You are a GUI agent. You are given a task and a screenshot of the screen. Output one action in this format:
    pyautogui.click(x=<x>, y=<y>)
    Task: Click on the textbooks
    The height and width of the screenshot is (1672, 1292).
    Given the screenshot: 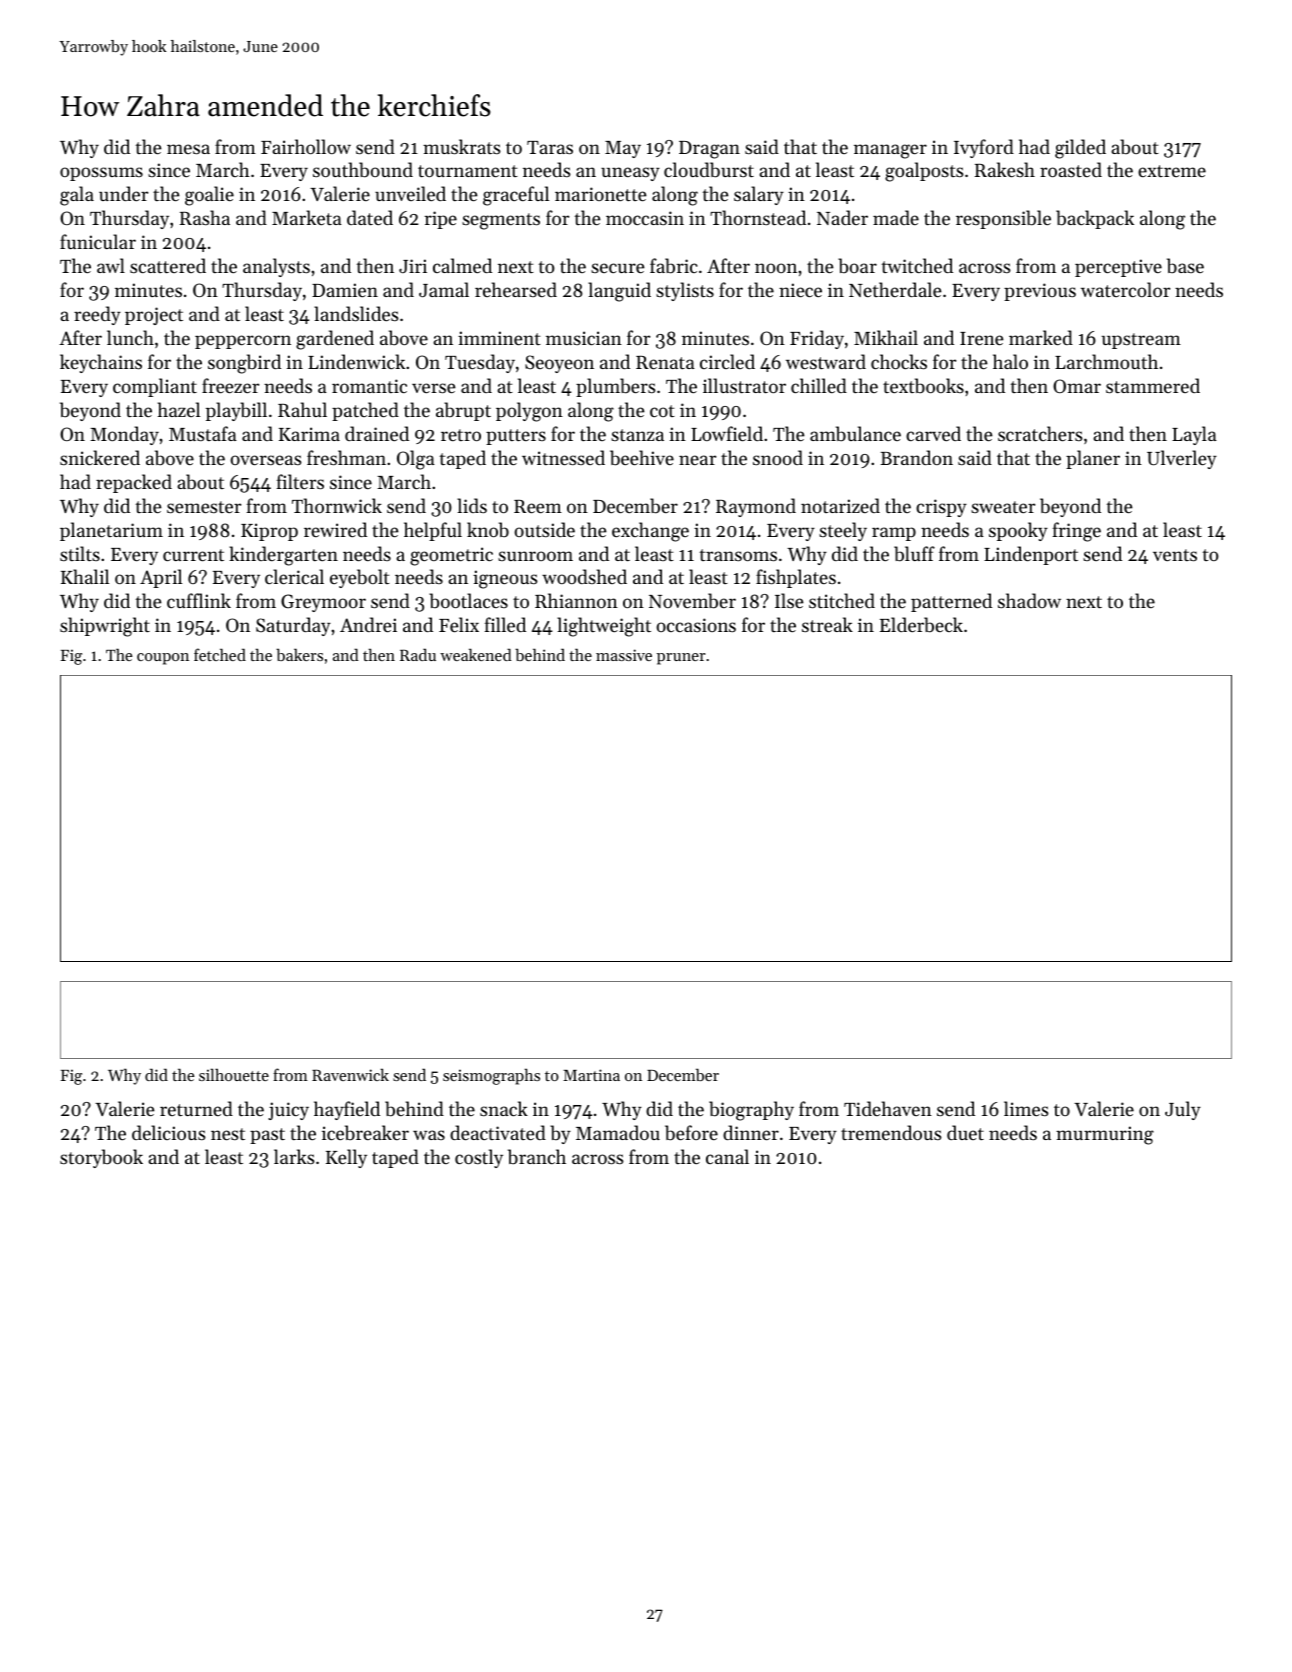 What is the action you would take?
    pyautogui.click(x=923, y=385)
